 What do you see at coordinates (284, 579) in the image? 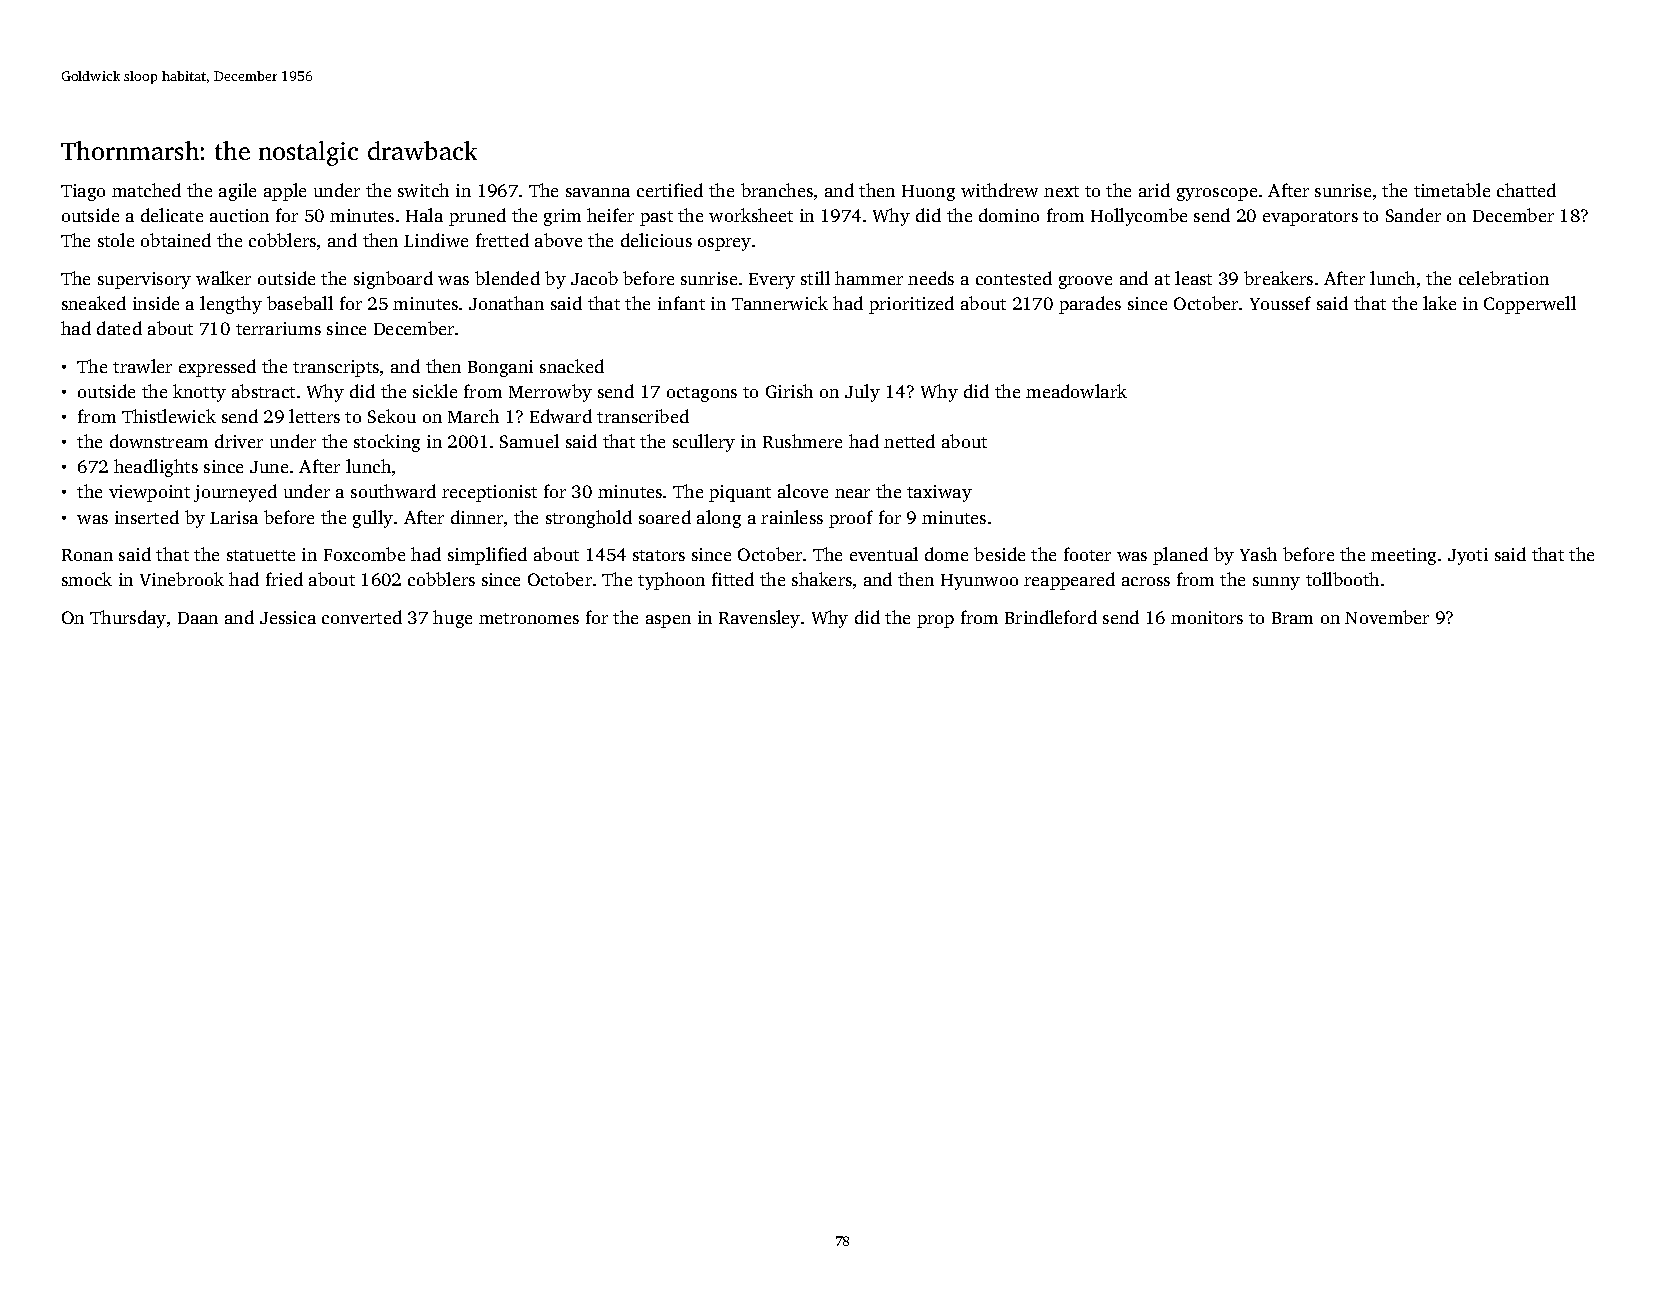
I see `fried` at bounding box center [284, 579].
